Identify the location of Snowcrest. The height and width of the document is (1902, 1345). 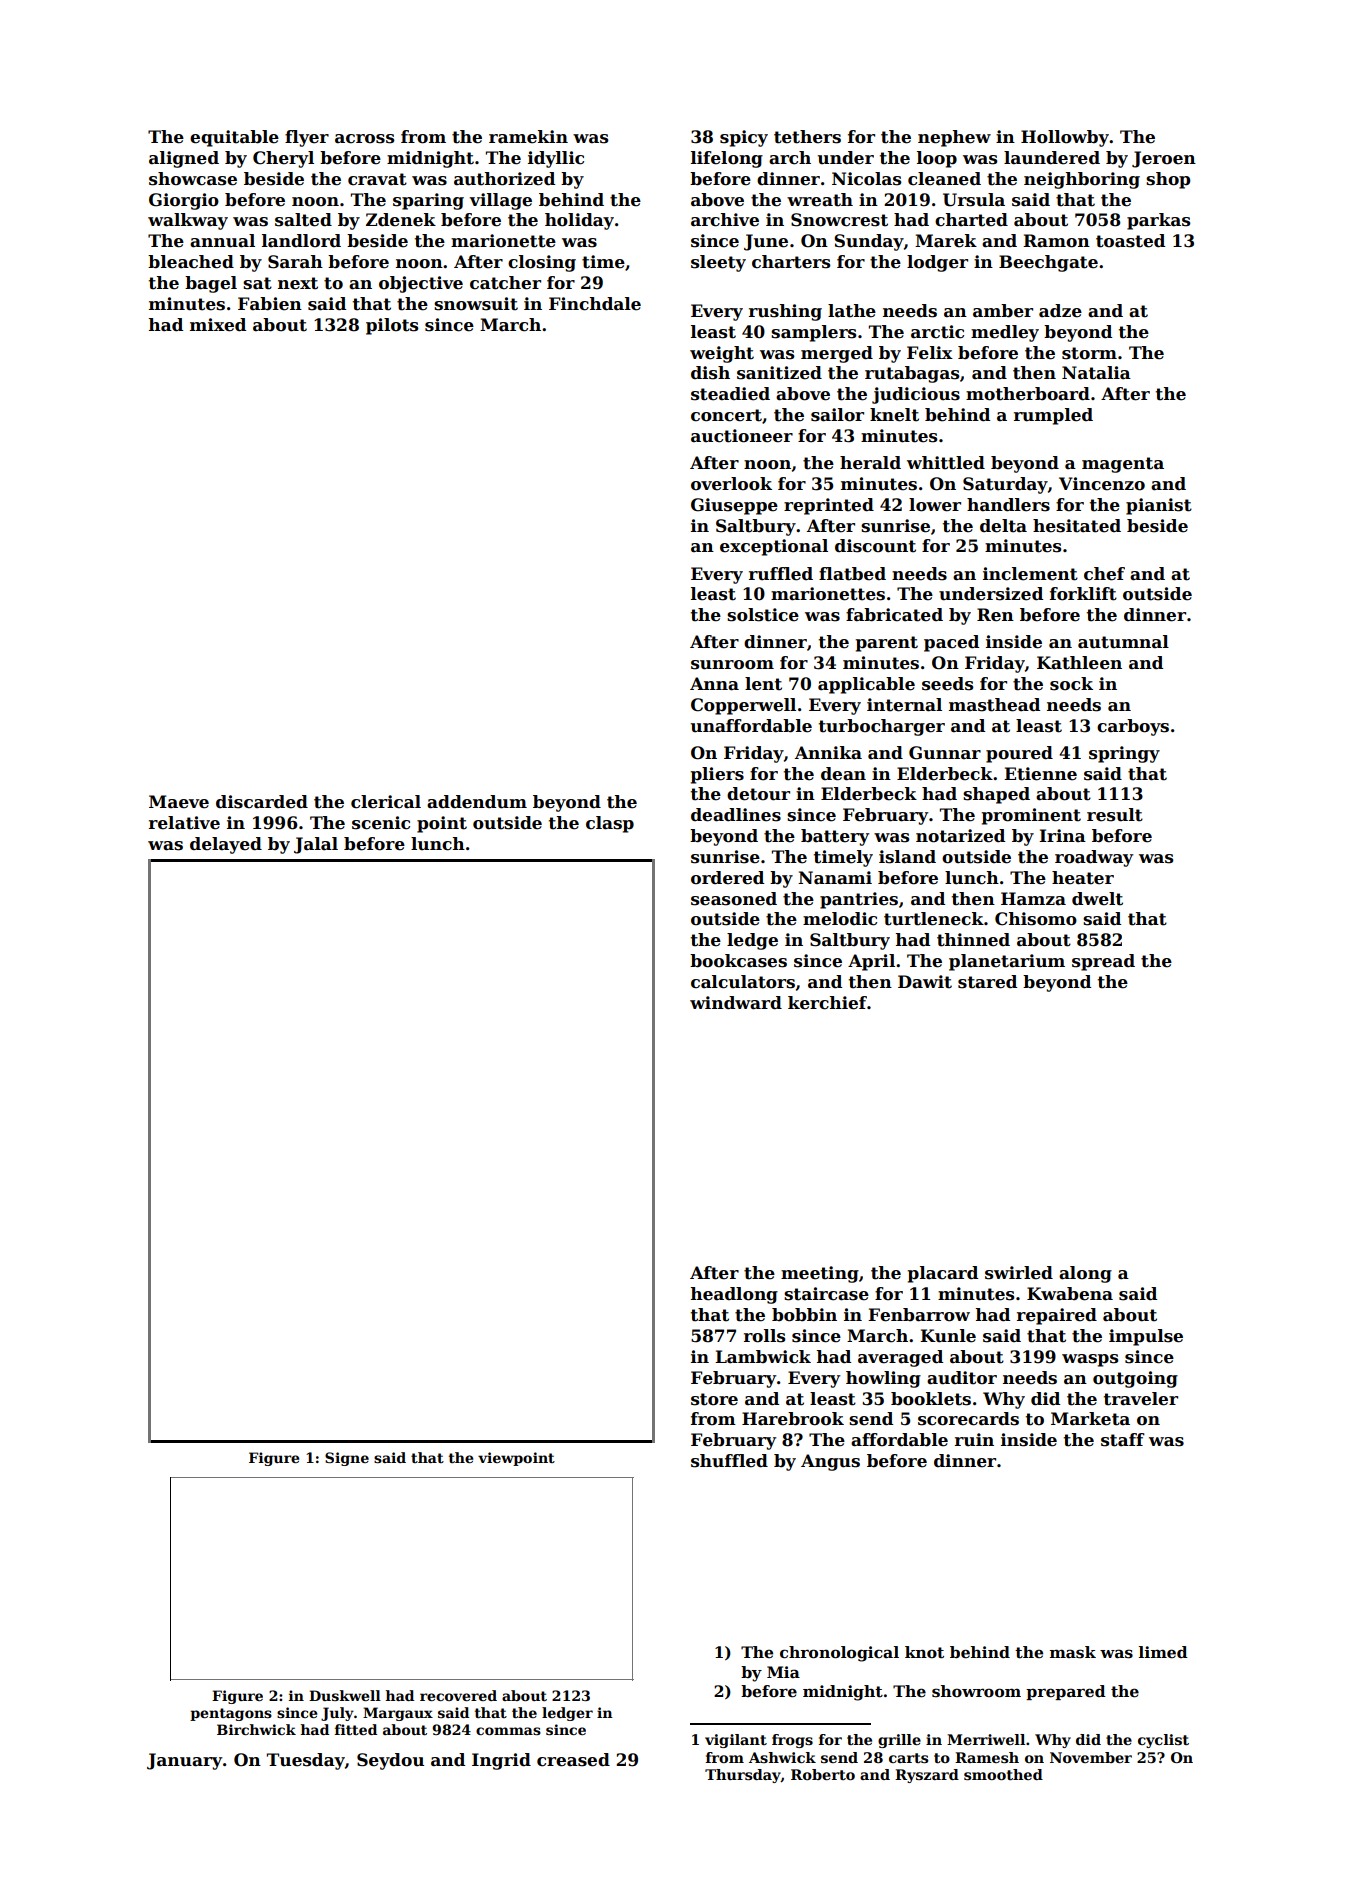
(839, 220).
